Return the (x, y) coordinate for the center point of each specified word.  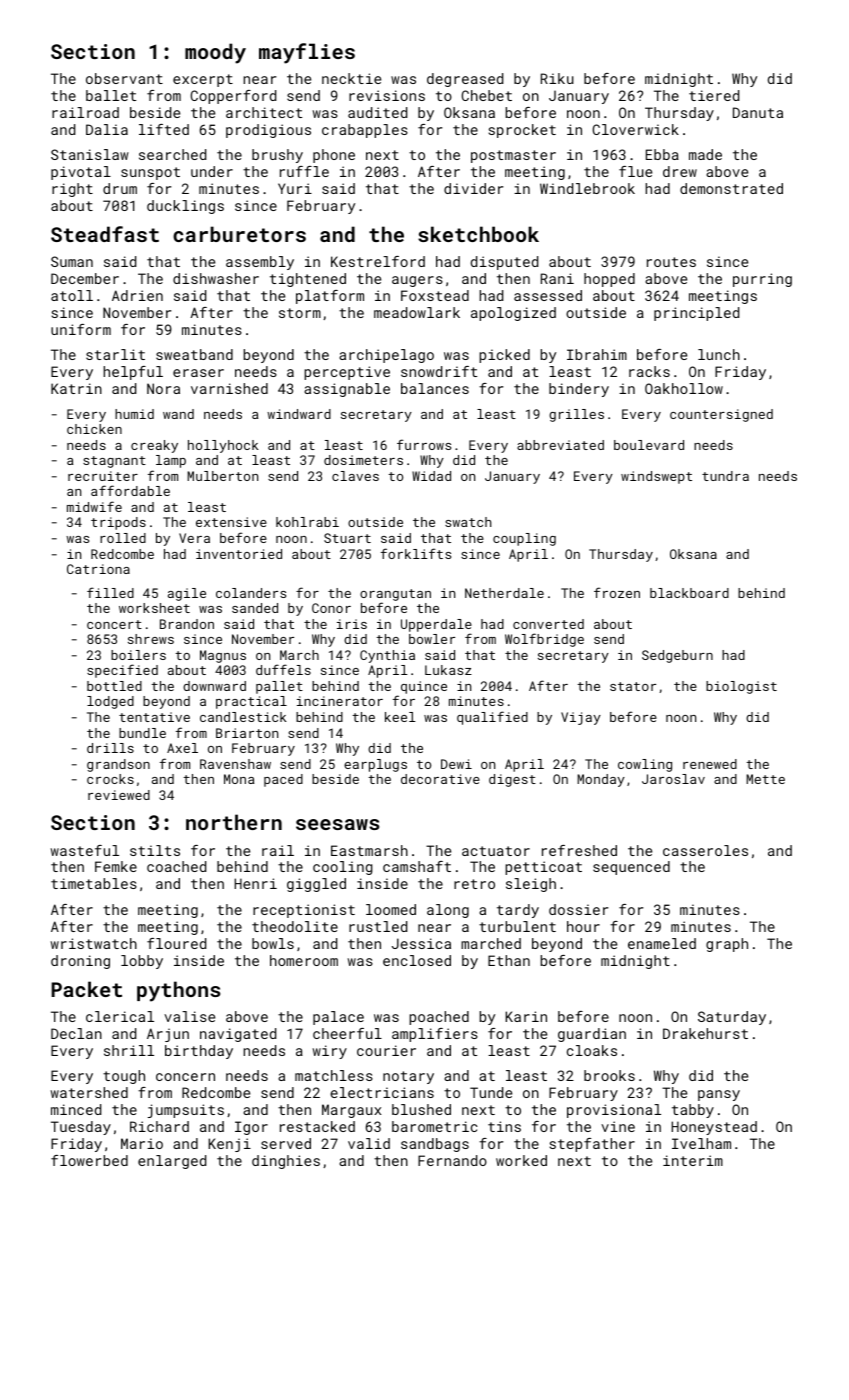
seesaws (337, 824)
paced (283, 780)
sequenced (631, 868)
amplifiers (435, 1035)
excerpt (203, 80)
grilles (576, 415)
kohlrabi (307, 522)
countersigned (721, 415)
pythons (178, 991)
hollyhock (223, 446)
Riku (557, 78)
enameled (662, 943)
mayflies (307, 53)
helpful (133, 373)
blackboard (689, 593)
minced (76, 1109)
